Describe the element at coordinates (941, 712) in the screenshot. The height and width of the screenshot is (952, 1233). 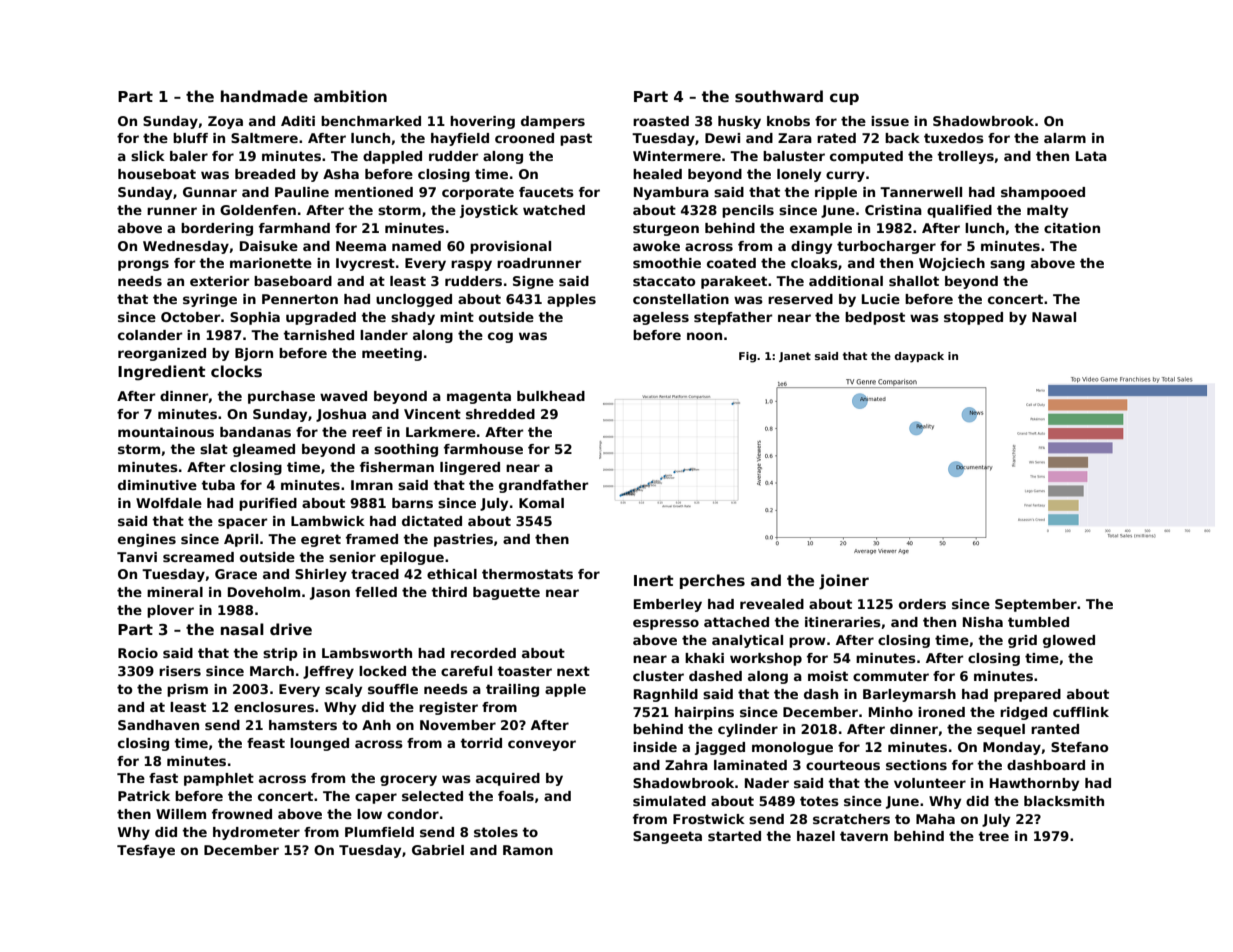
I see `ironed` at that location.
